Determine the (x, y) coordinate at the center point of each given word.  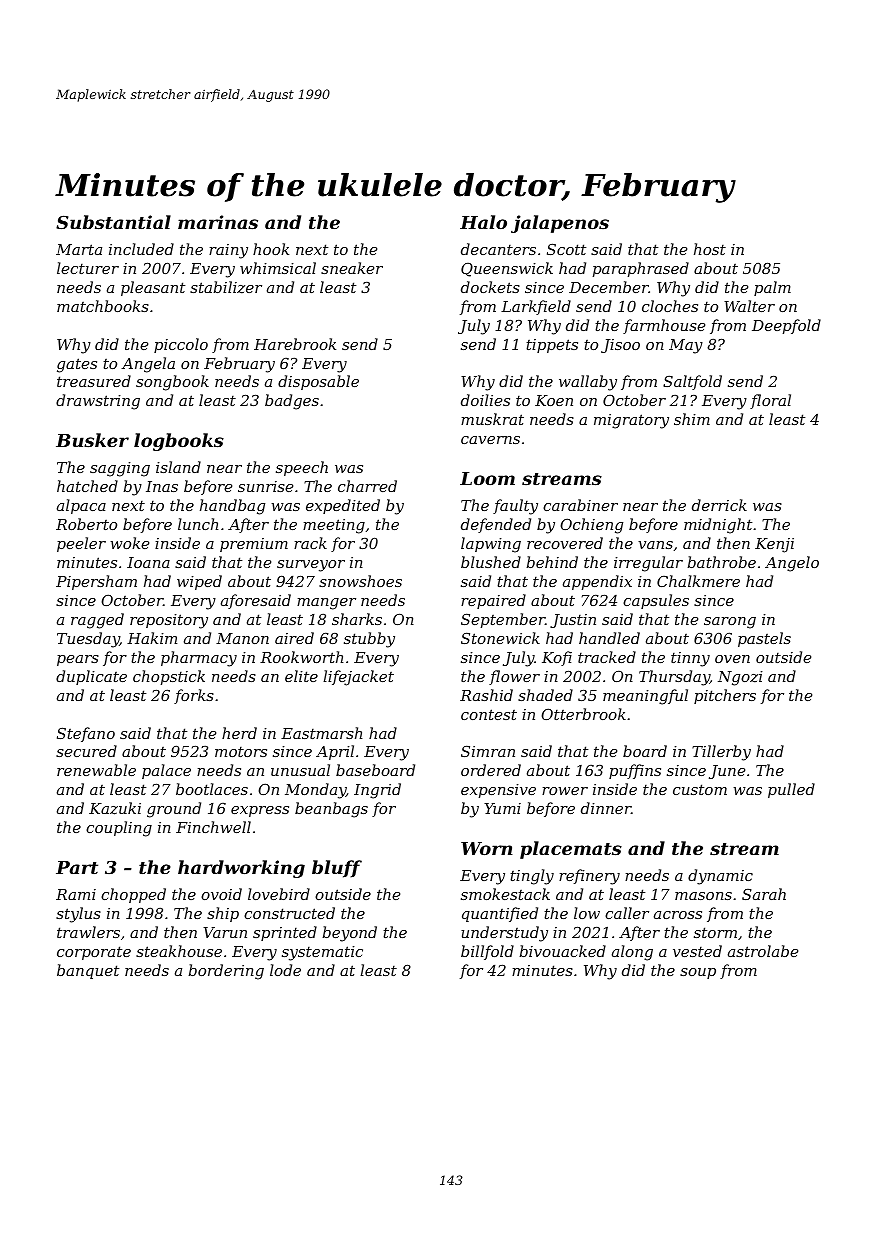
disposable (318, 382)
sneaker (352, 268)
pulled (791, 790)
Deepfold (786, 326)
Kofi (557, 658)
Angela (148, 365)
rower (565, 791)
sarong (730, 623)
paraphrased (641, 269)
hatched (87, 486)
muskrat (492, 419)
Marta (79, 249)
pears (78, 660)
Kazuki (115, 808)
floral (770, 401)
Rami (76, 894)
